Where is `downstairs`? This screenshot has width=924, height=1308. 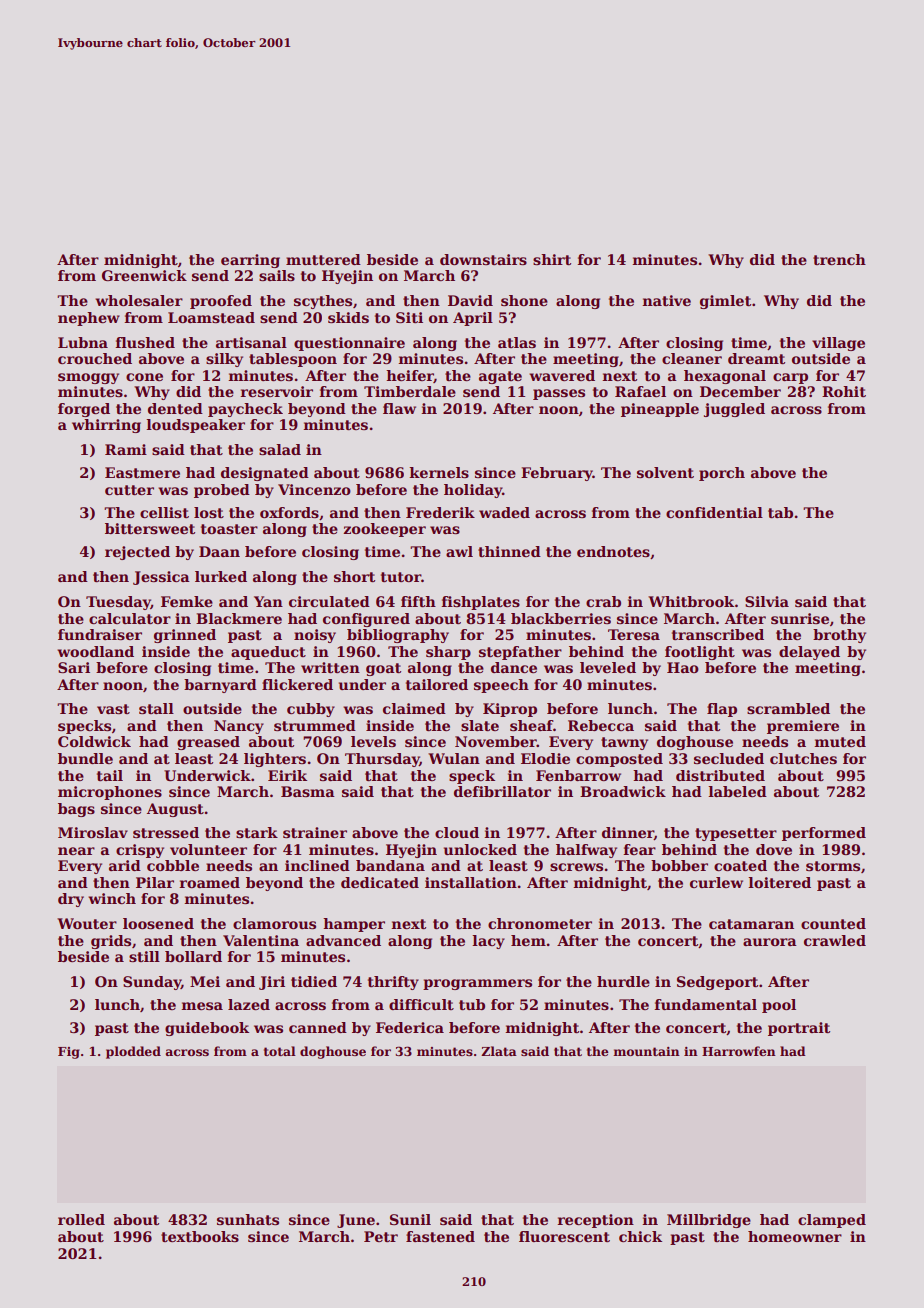
downstairs is located at coordinates (483, 259).
